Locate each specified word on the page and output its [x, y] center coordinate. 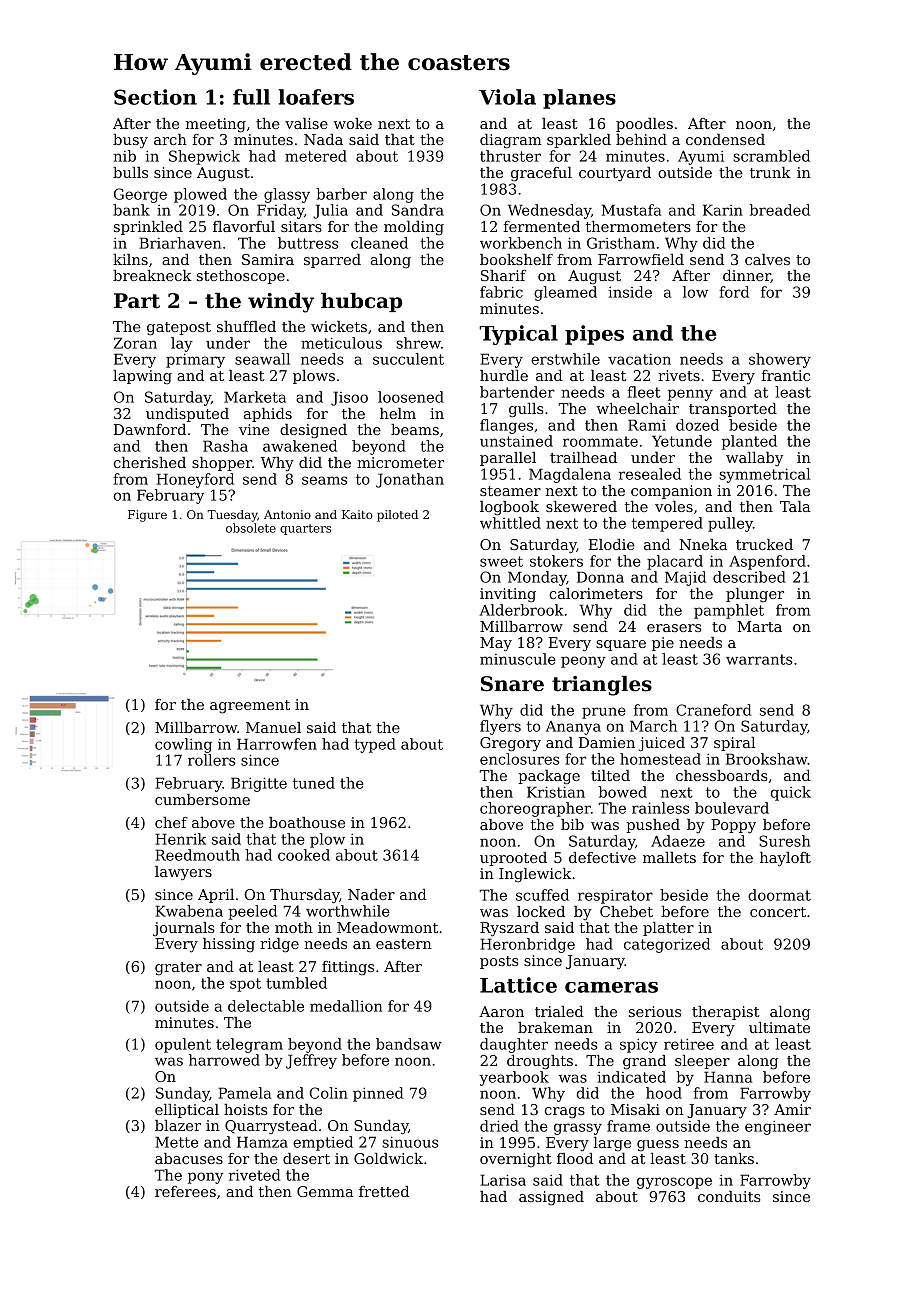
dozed [697, 425]
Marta [759, 626]
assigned [551, 1198]
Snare [512, 684]
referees [185, 1191]
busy [130, 141]
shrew [418, 343]
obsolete [251, 528]
